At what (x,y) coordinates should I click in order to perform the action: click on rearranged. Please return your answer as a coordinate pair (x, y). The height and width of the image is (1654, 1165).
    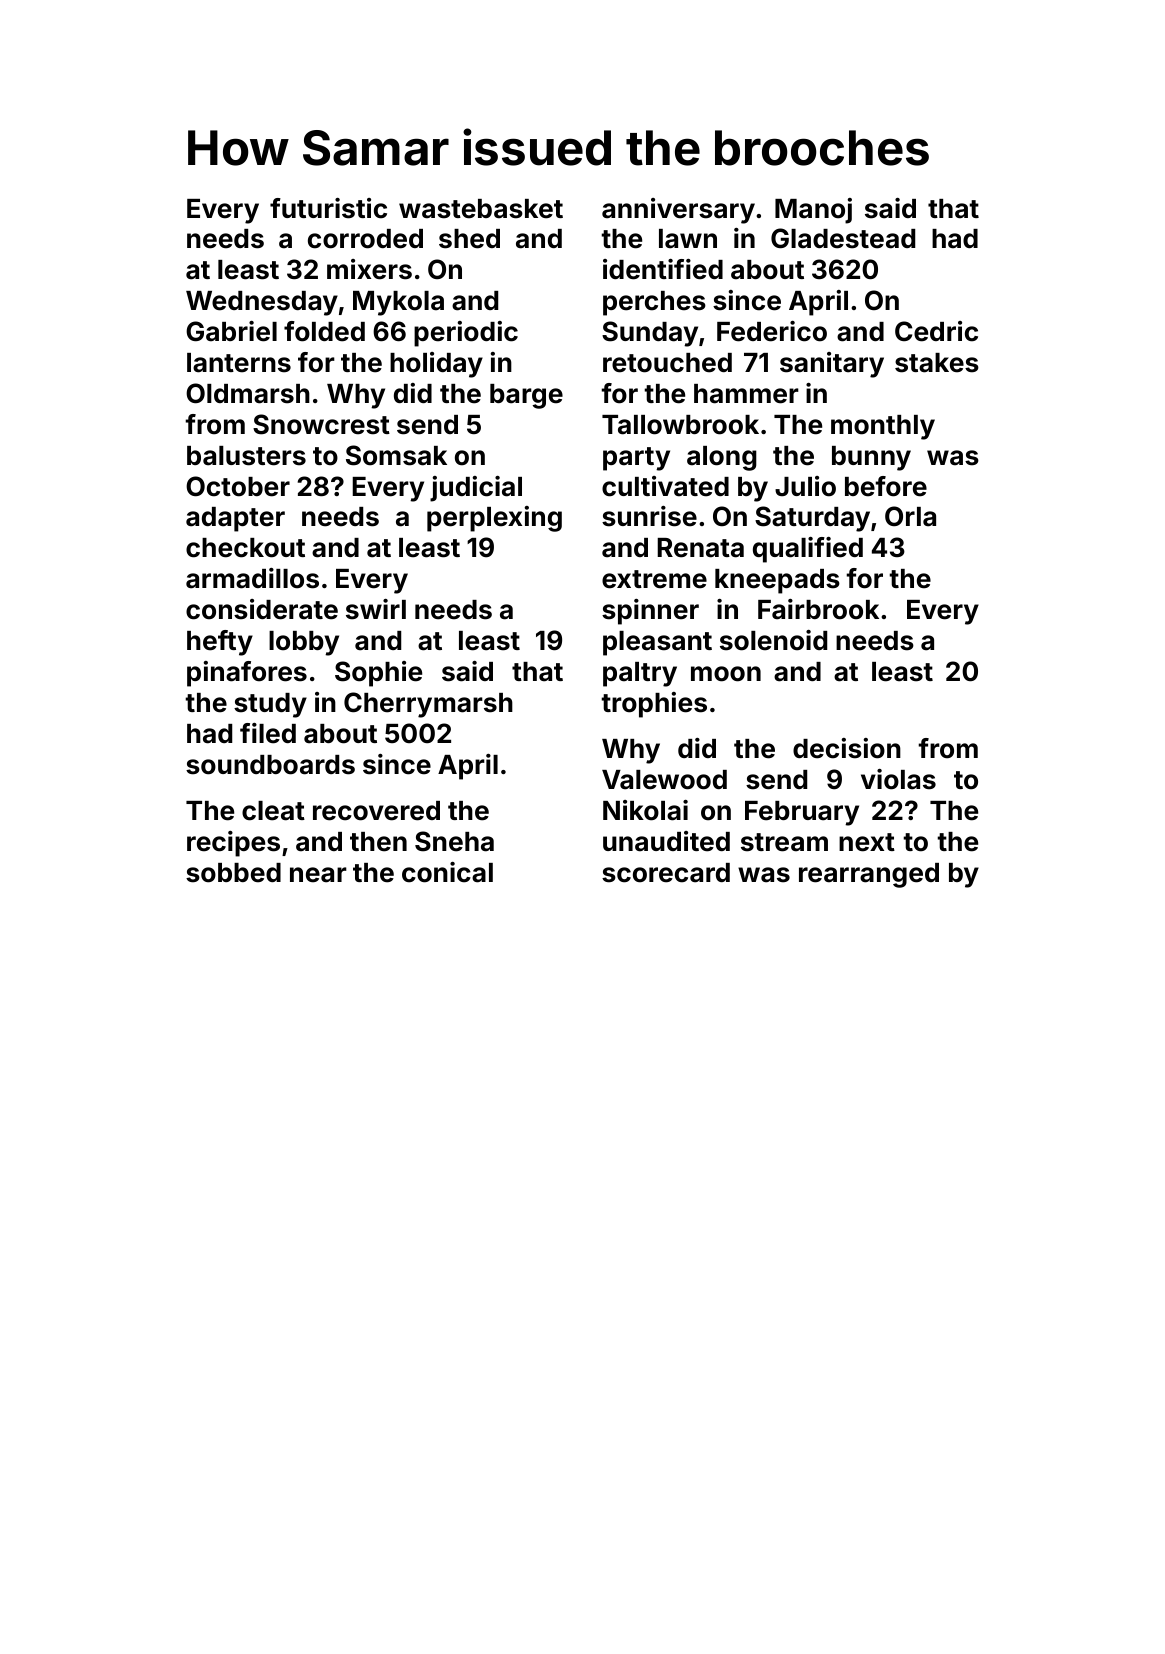
    Looking at the image, I should click on (869, 875).
